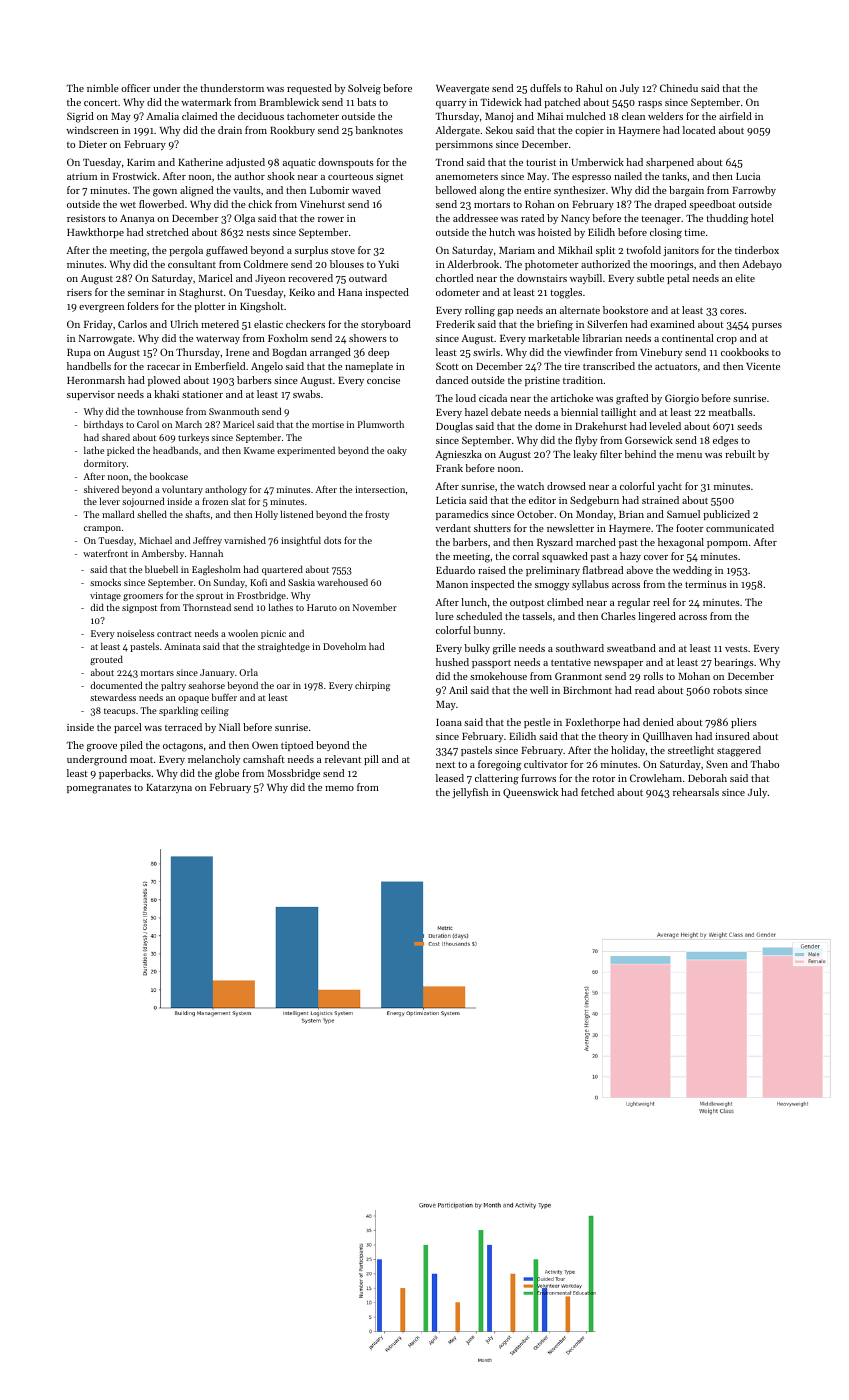  I want to click on Chinedu, so click(679, 88).
